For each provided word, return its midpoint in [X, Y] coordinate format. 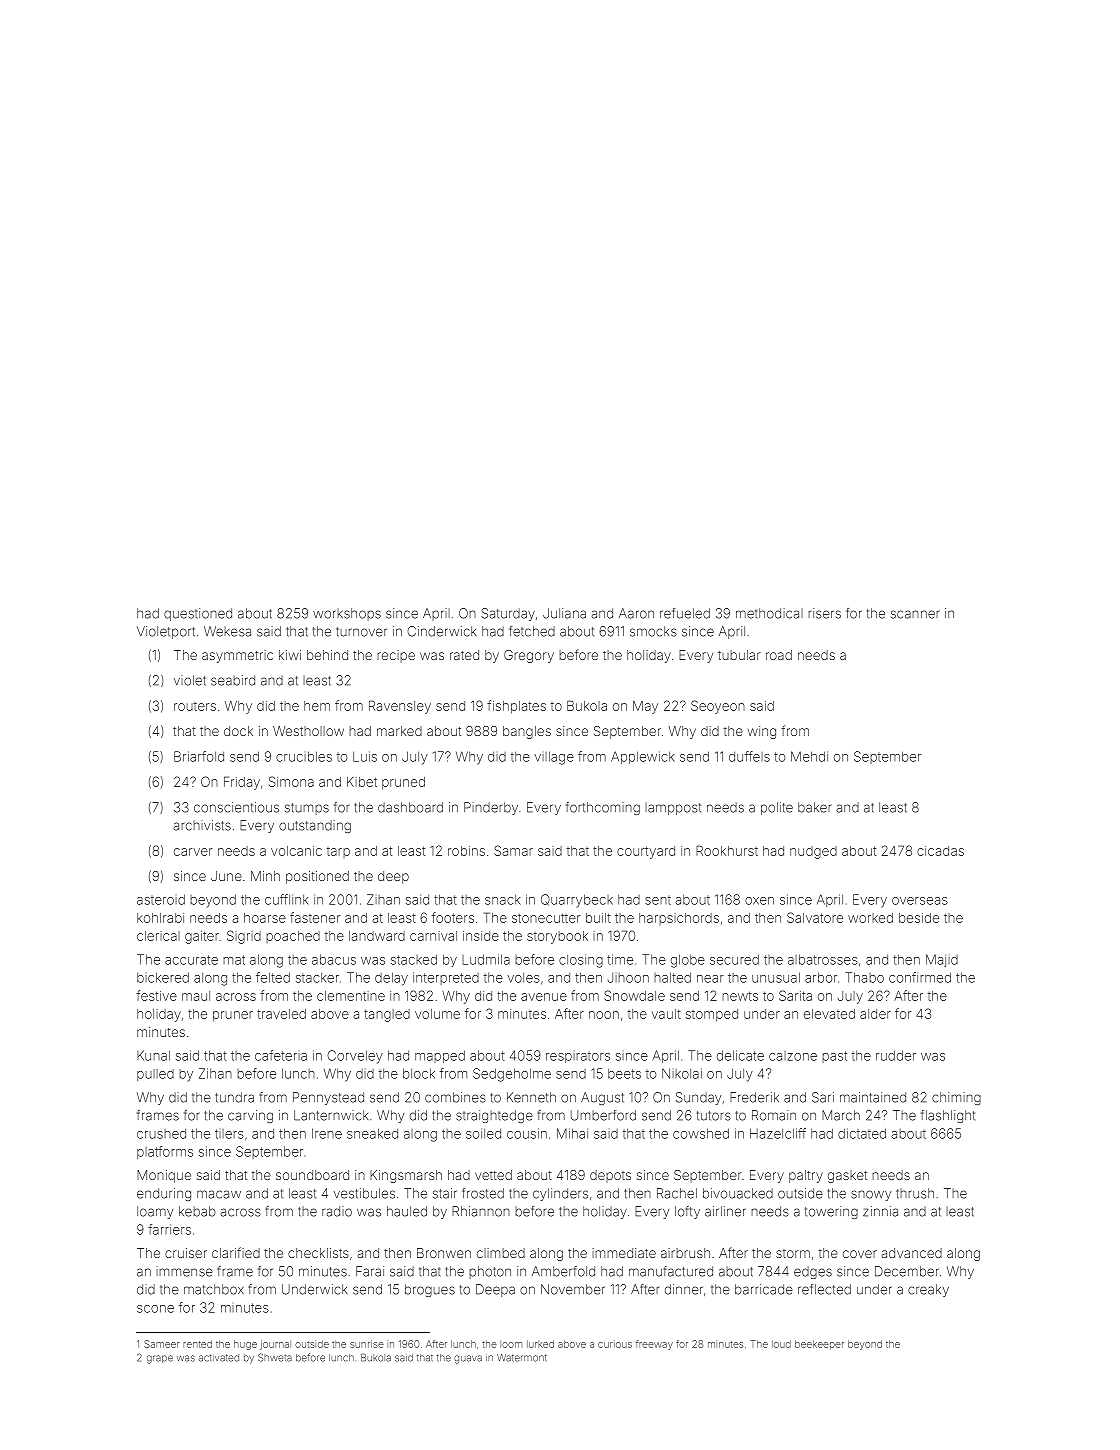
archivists [202, 825]
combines [455, 1097]
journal [275, 1345]
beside [919, 918]
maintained [873, 1097]
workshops [347, 614]
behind [327, 655]
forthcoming [603, 808]
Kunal [153, 1055]
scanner [915, 614]
